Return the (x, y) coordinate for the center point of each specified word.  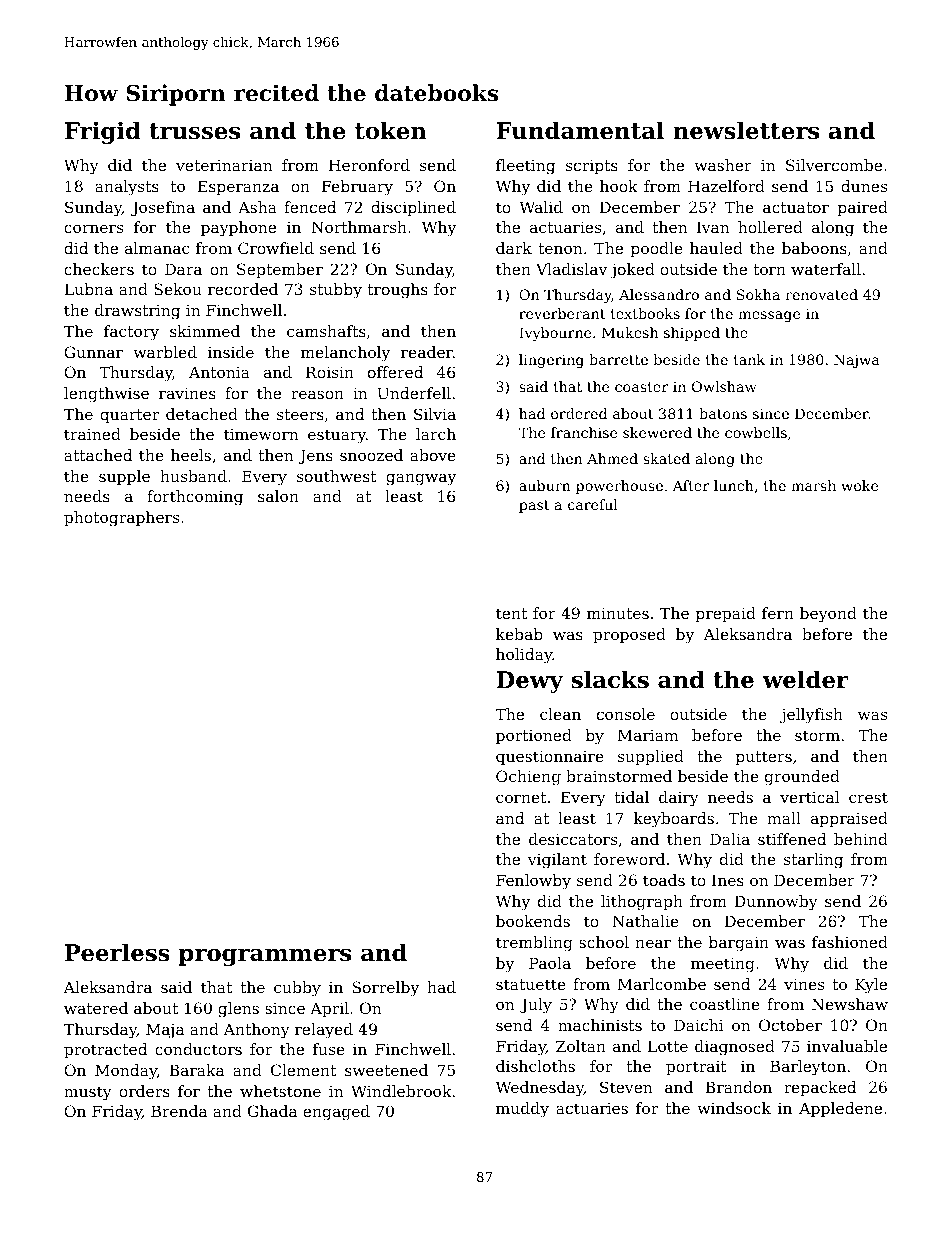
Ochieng (528, 778)
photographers (121, 519)
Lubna (88, 289)
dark (514, 248)
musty (88, 1093)
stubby (336, 291)
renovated (821, 294)
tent (511, 613)
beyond (828, 615)
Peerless (117, 952)
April (329, 1009)
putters (764, 758)
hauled (716, 248)
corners (93, 228)
